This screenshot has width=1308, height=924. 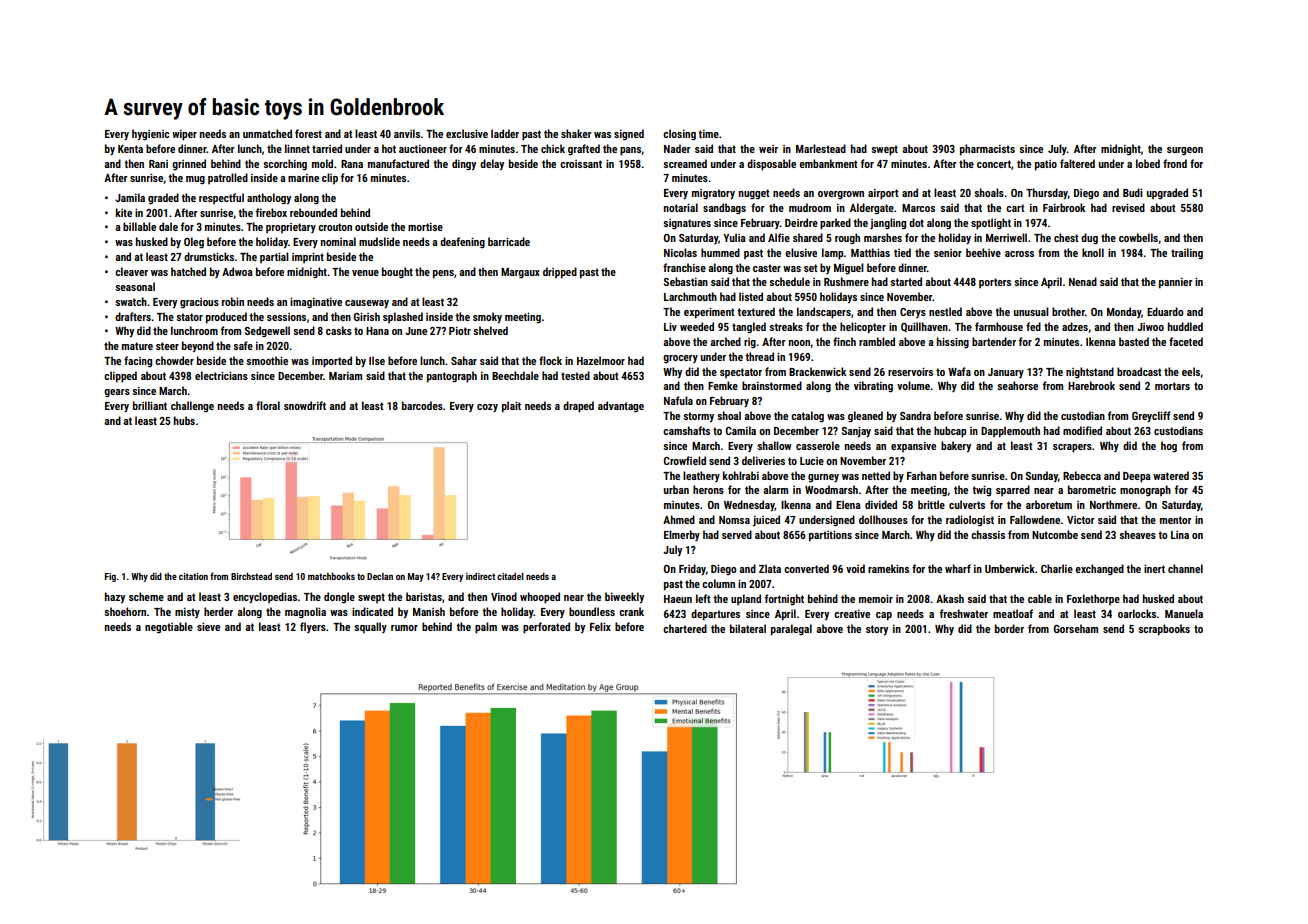 What do you see at coordinates (131, 301) in the screenshot?
I see `swatch` at bounding box center [131, 301].
